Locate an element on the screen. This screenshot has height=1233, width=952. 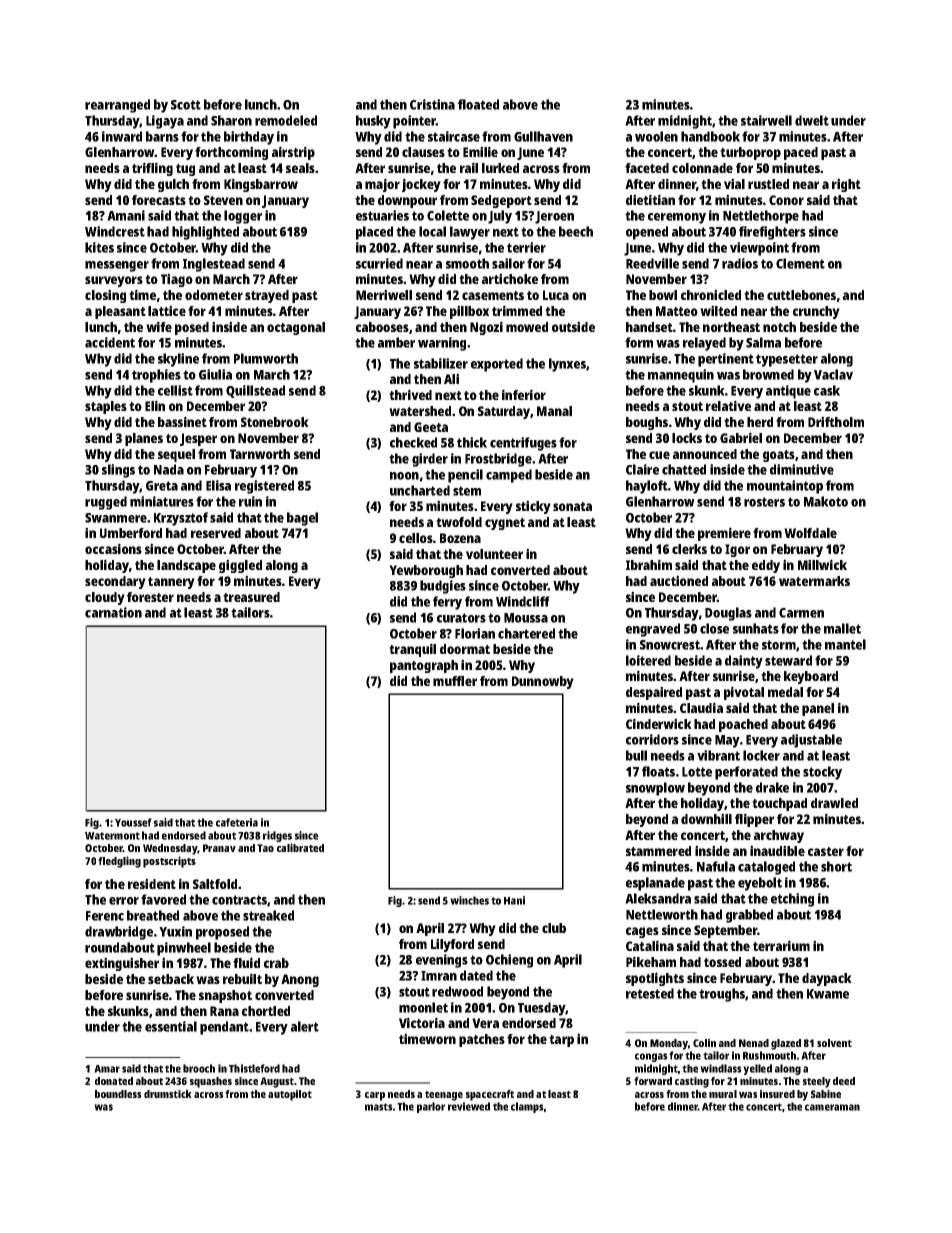
lynxes is located at coordinates (567, 365).
